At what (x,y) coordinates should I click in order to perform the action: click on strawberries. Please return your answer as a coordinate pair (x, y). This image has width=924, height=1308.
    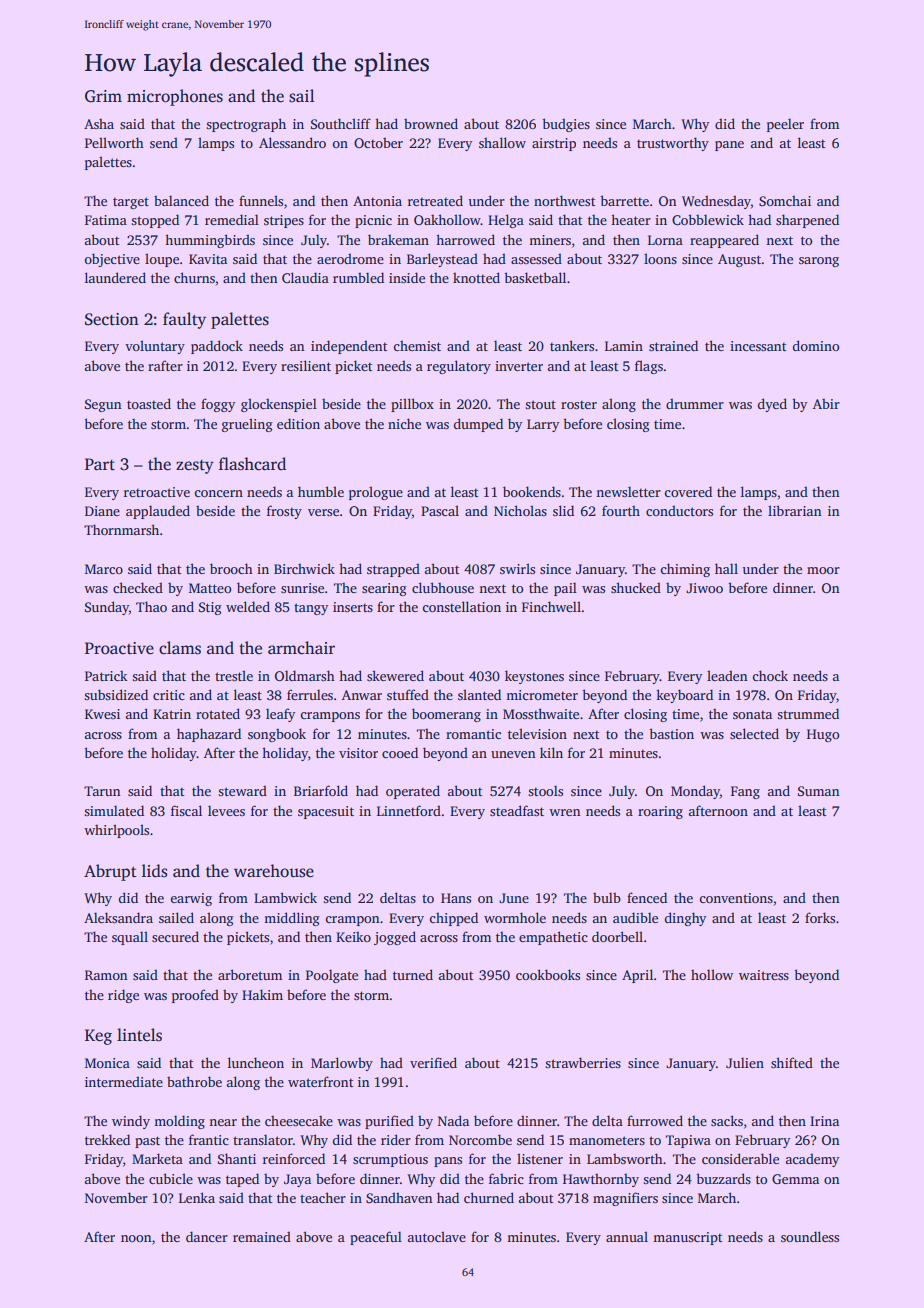
    Looking at the image, I should click on (583, 1062).
